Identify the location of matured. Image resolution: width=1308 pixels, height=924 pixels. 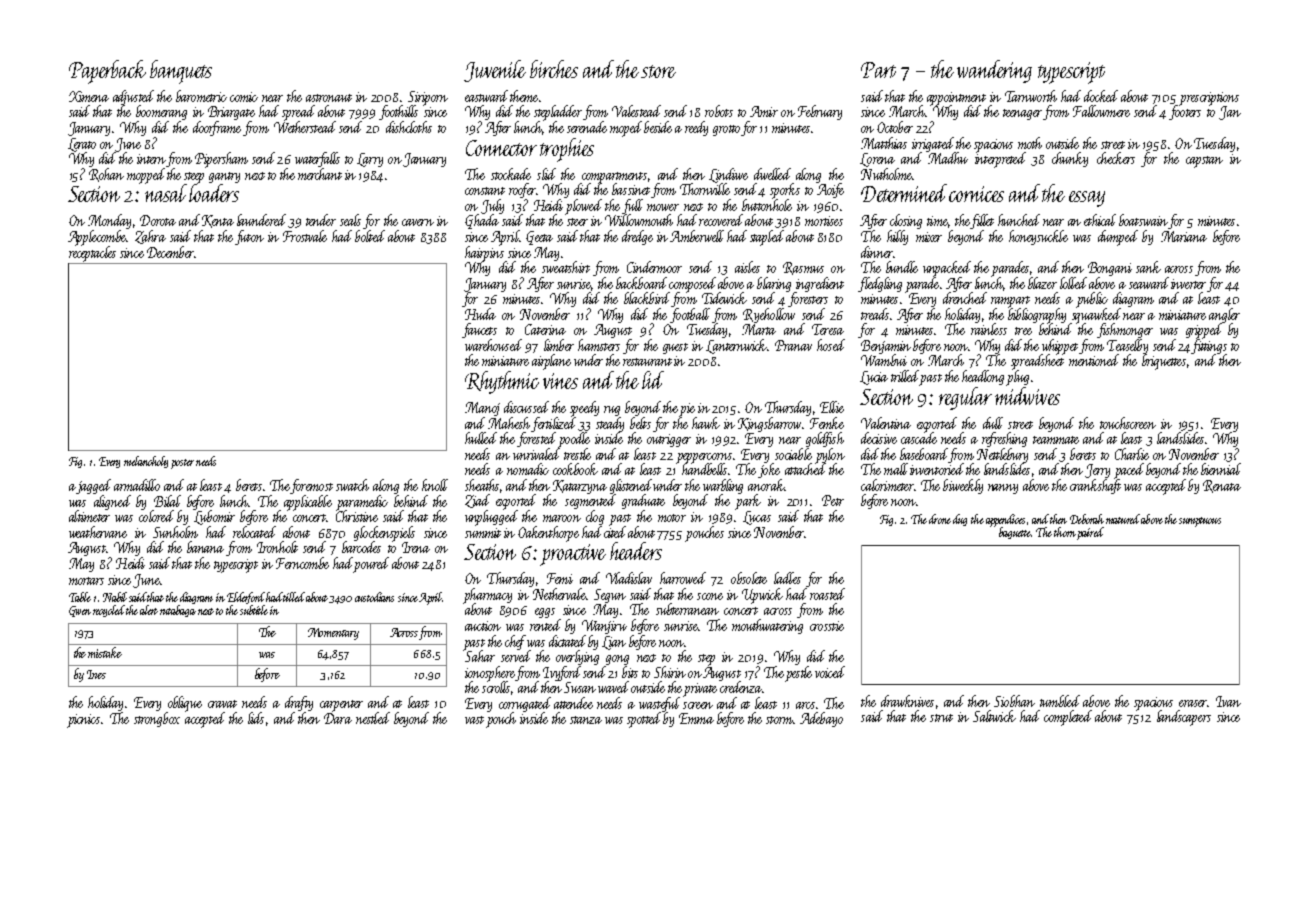
(1123, 519).
